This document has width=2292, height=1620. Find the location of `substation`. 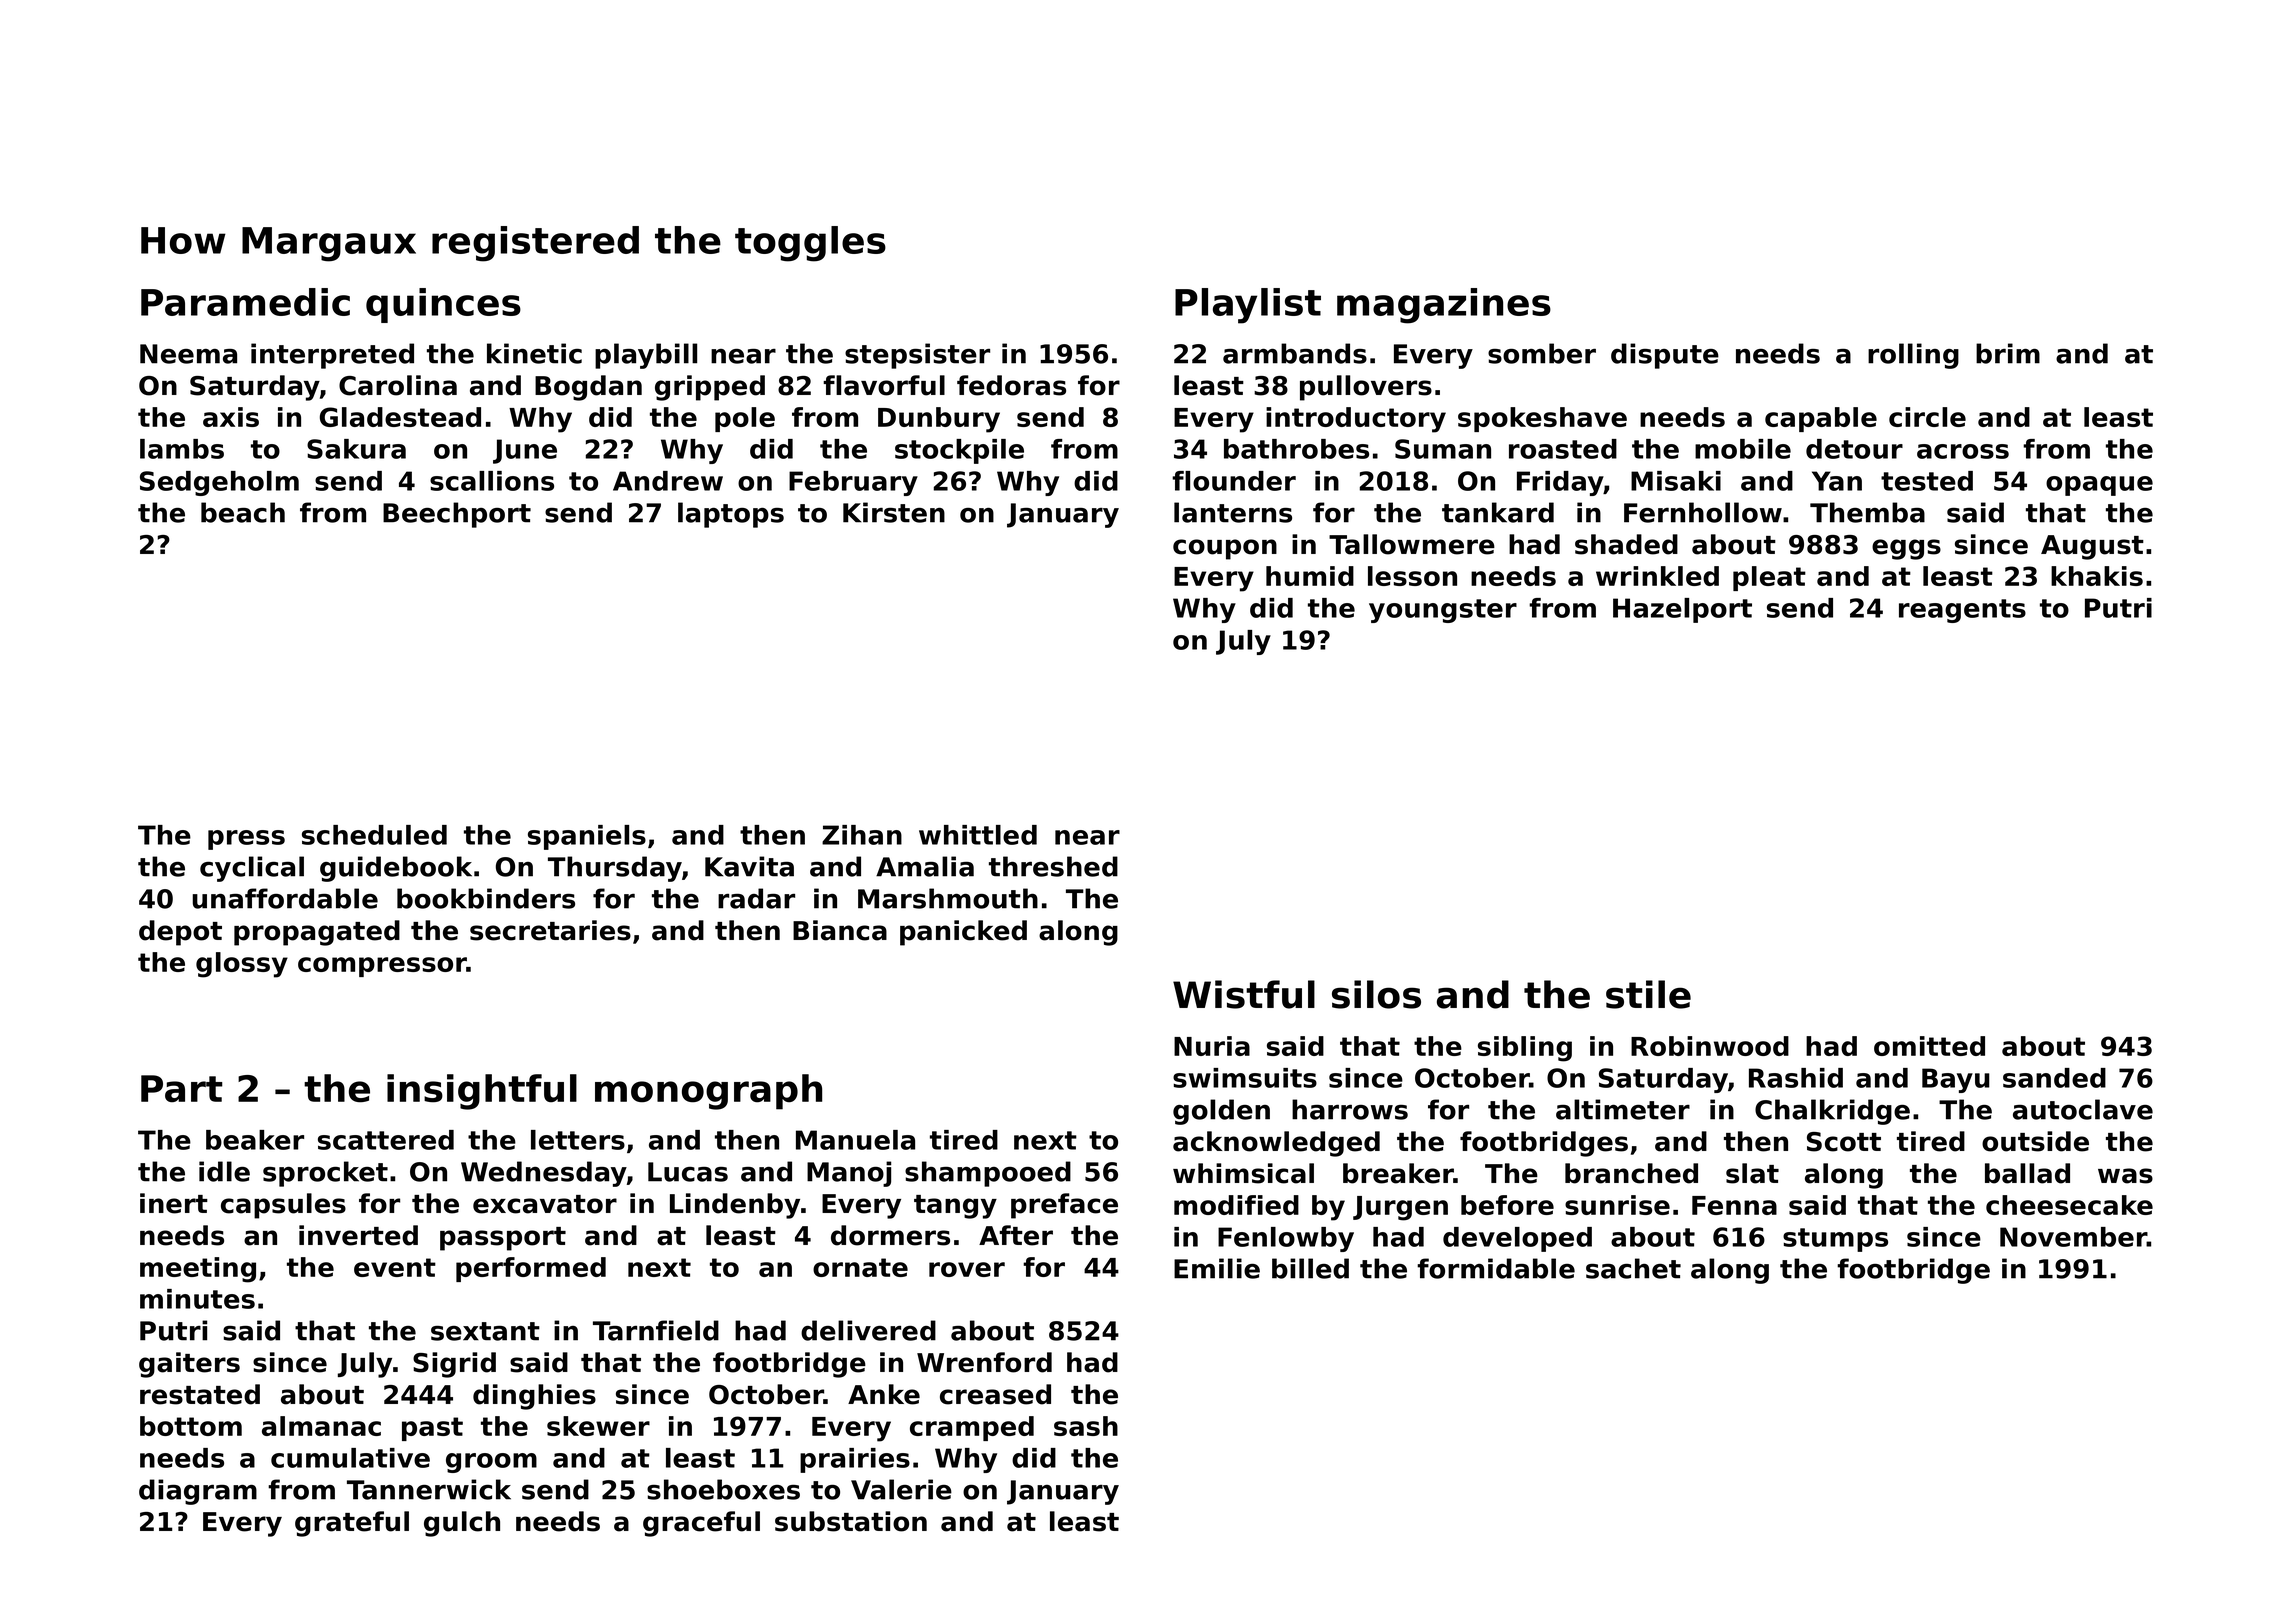

substation is located at coordinates (851, 1521).
